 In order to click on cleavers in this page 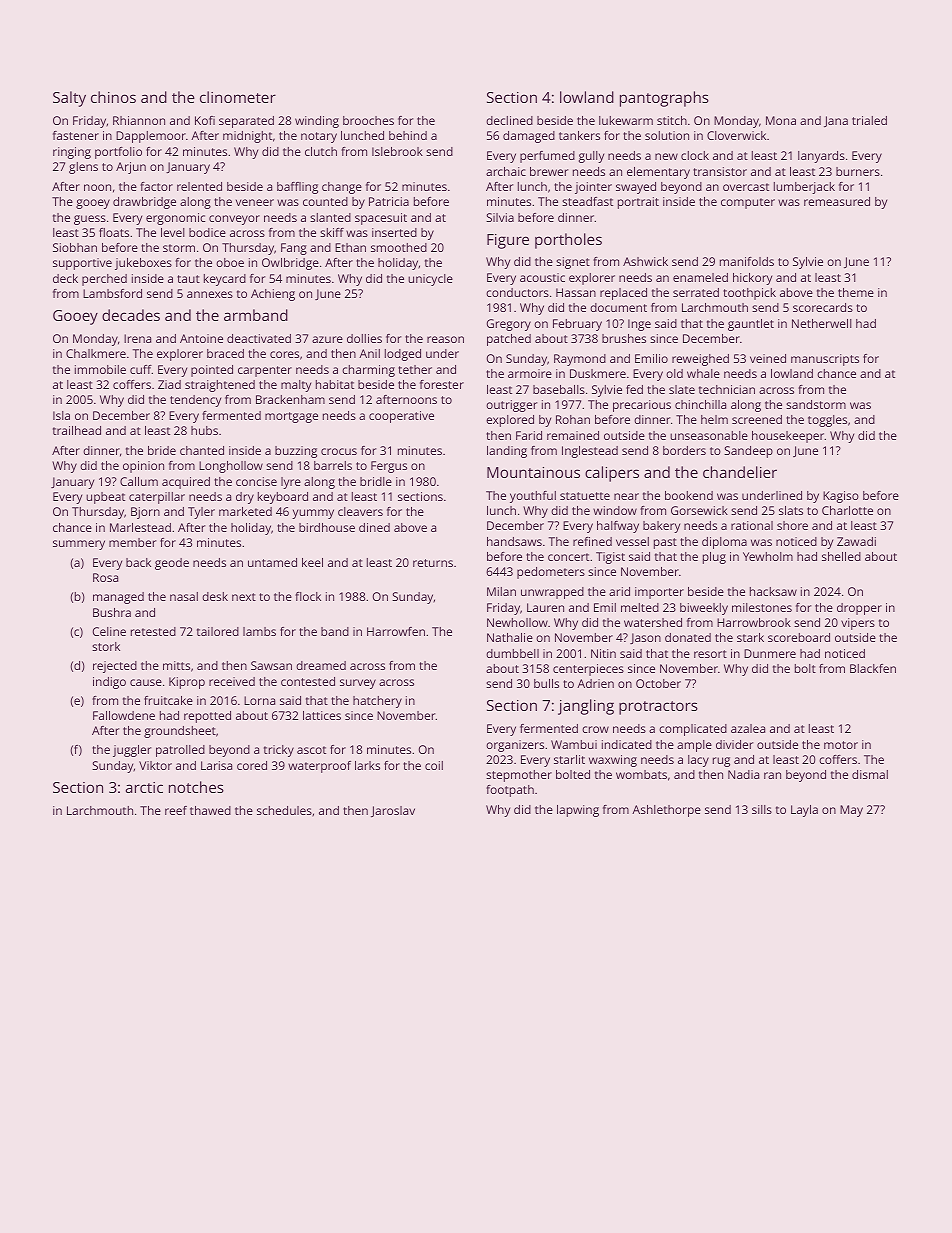, I will do `click(360, 511)`.
